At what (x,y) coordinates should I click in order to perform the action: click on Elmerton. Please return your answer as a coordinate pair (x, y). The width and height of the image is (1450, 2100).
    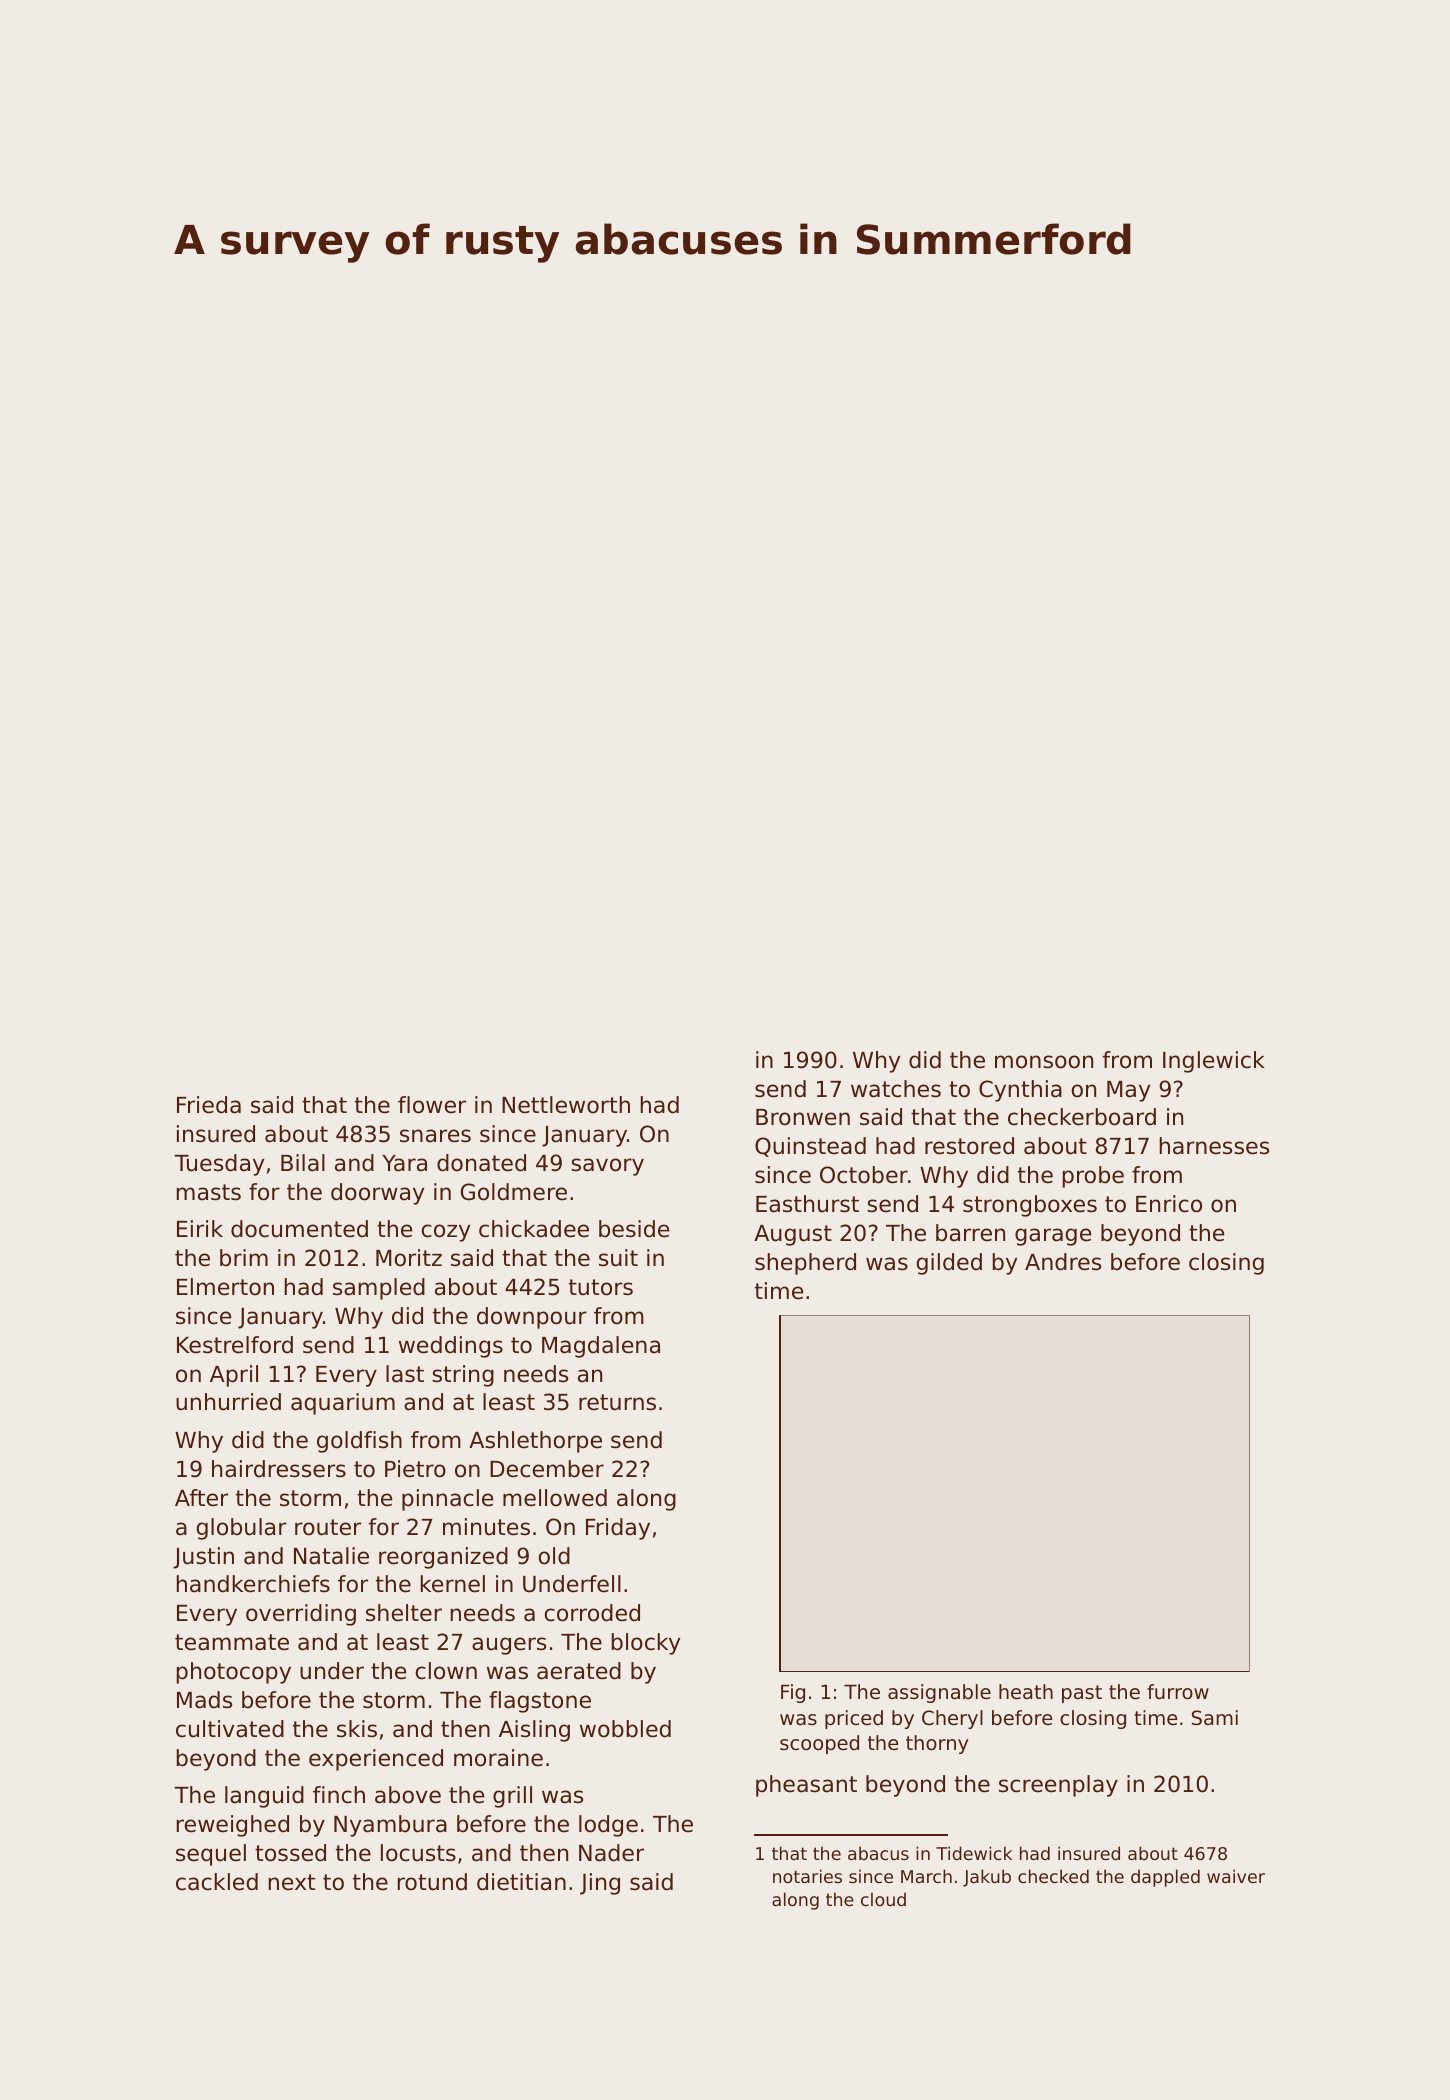
    Looking at the image, I should click on (225, 1287).
